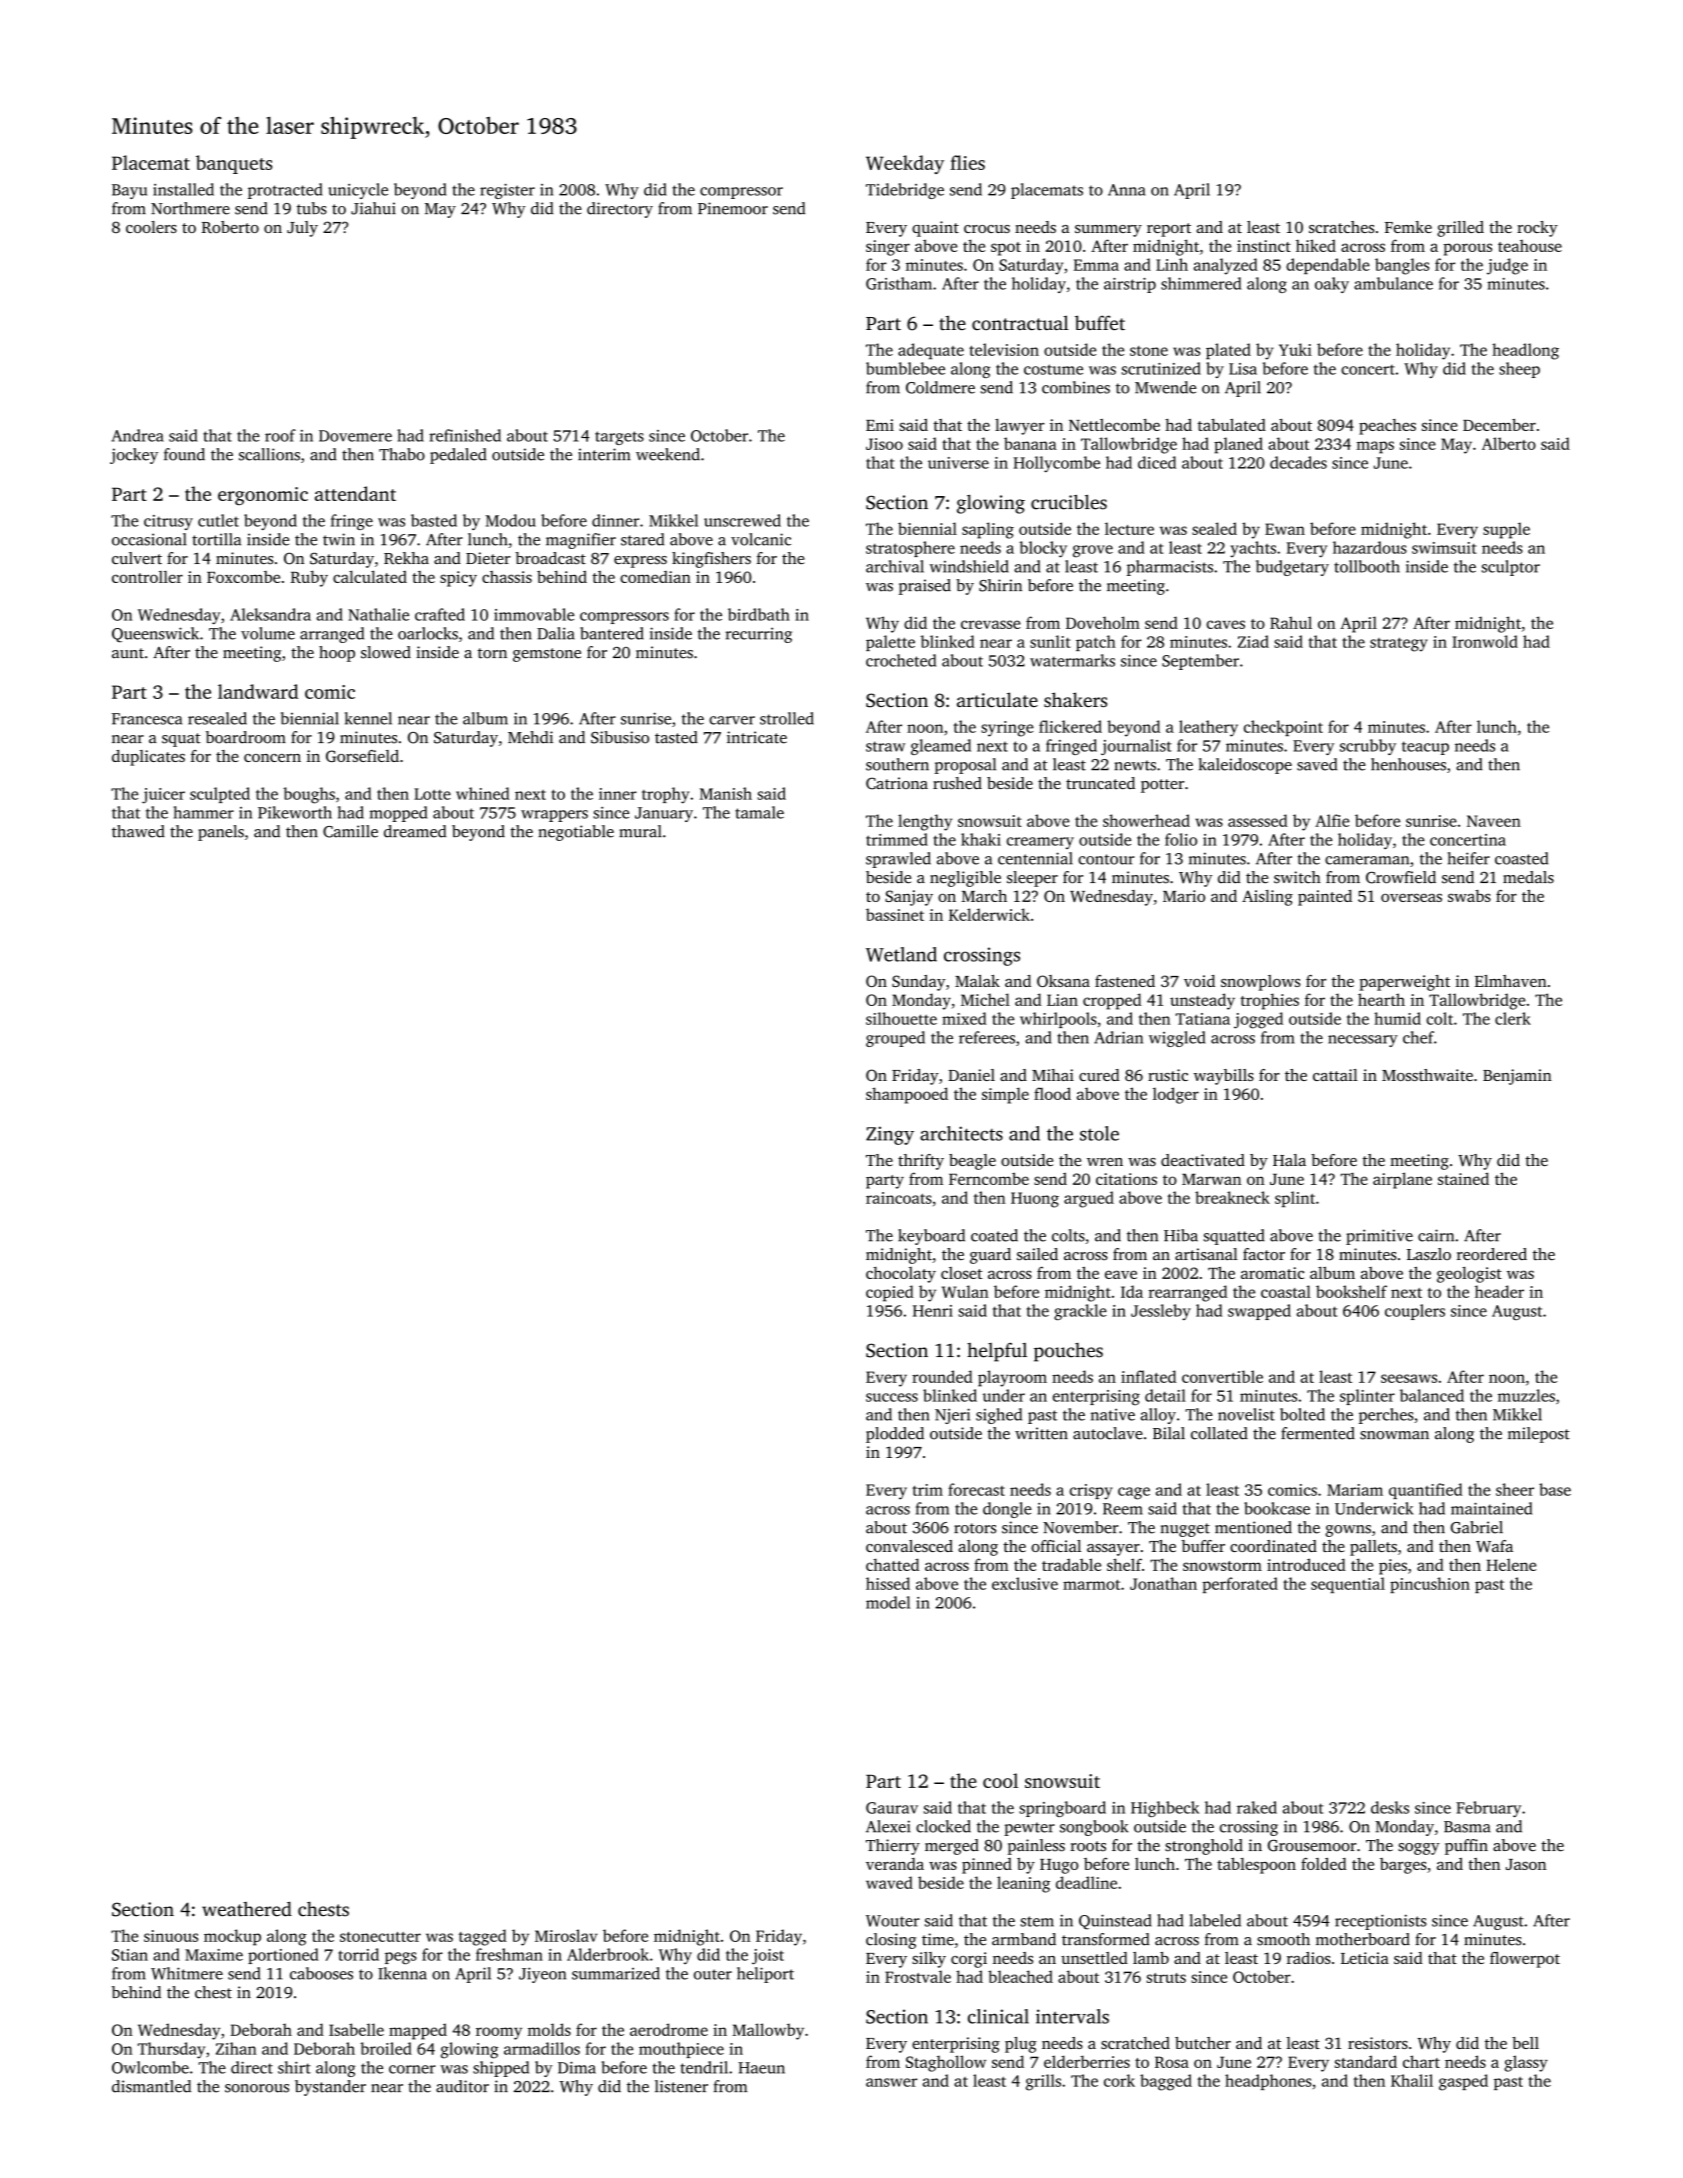  I want to click on copied, so click(890, 1293).
